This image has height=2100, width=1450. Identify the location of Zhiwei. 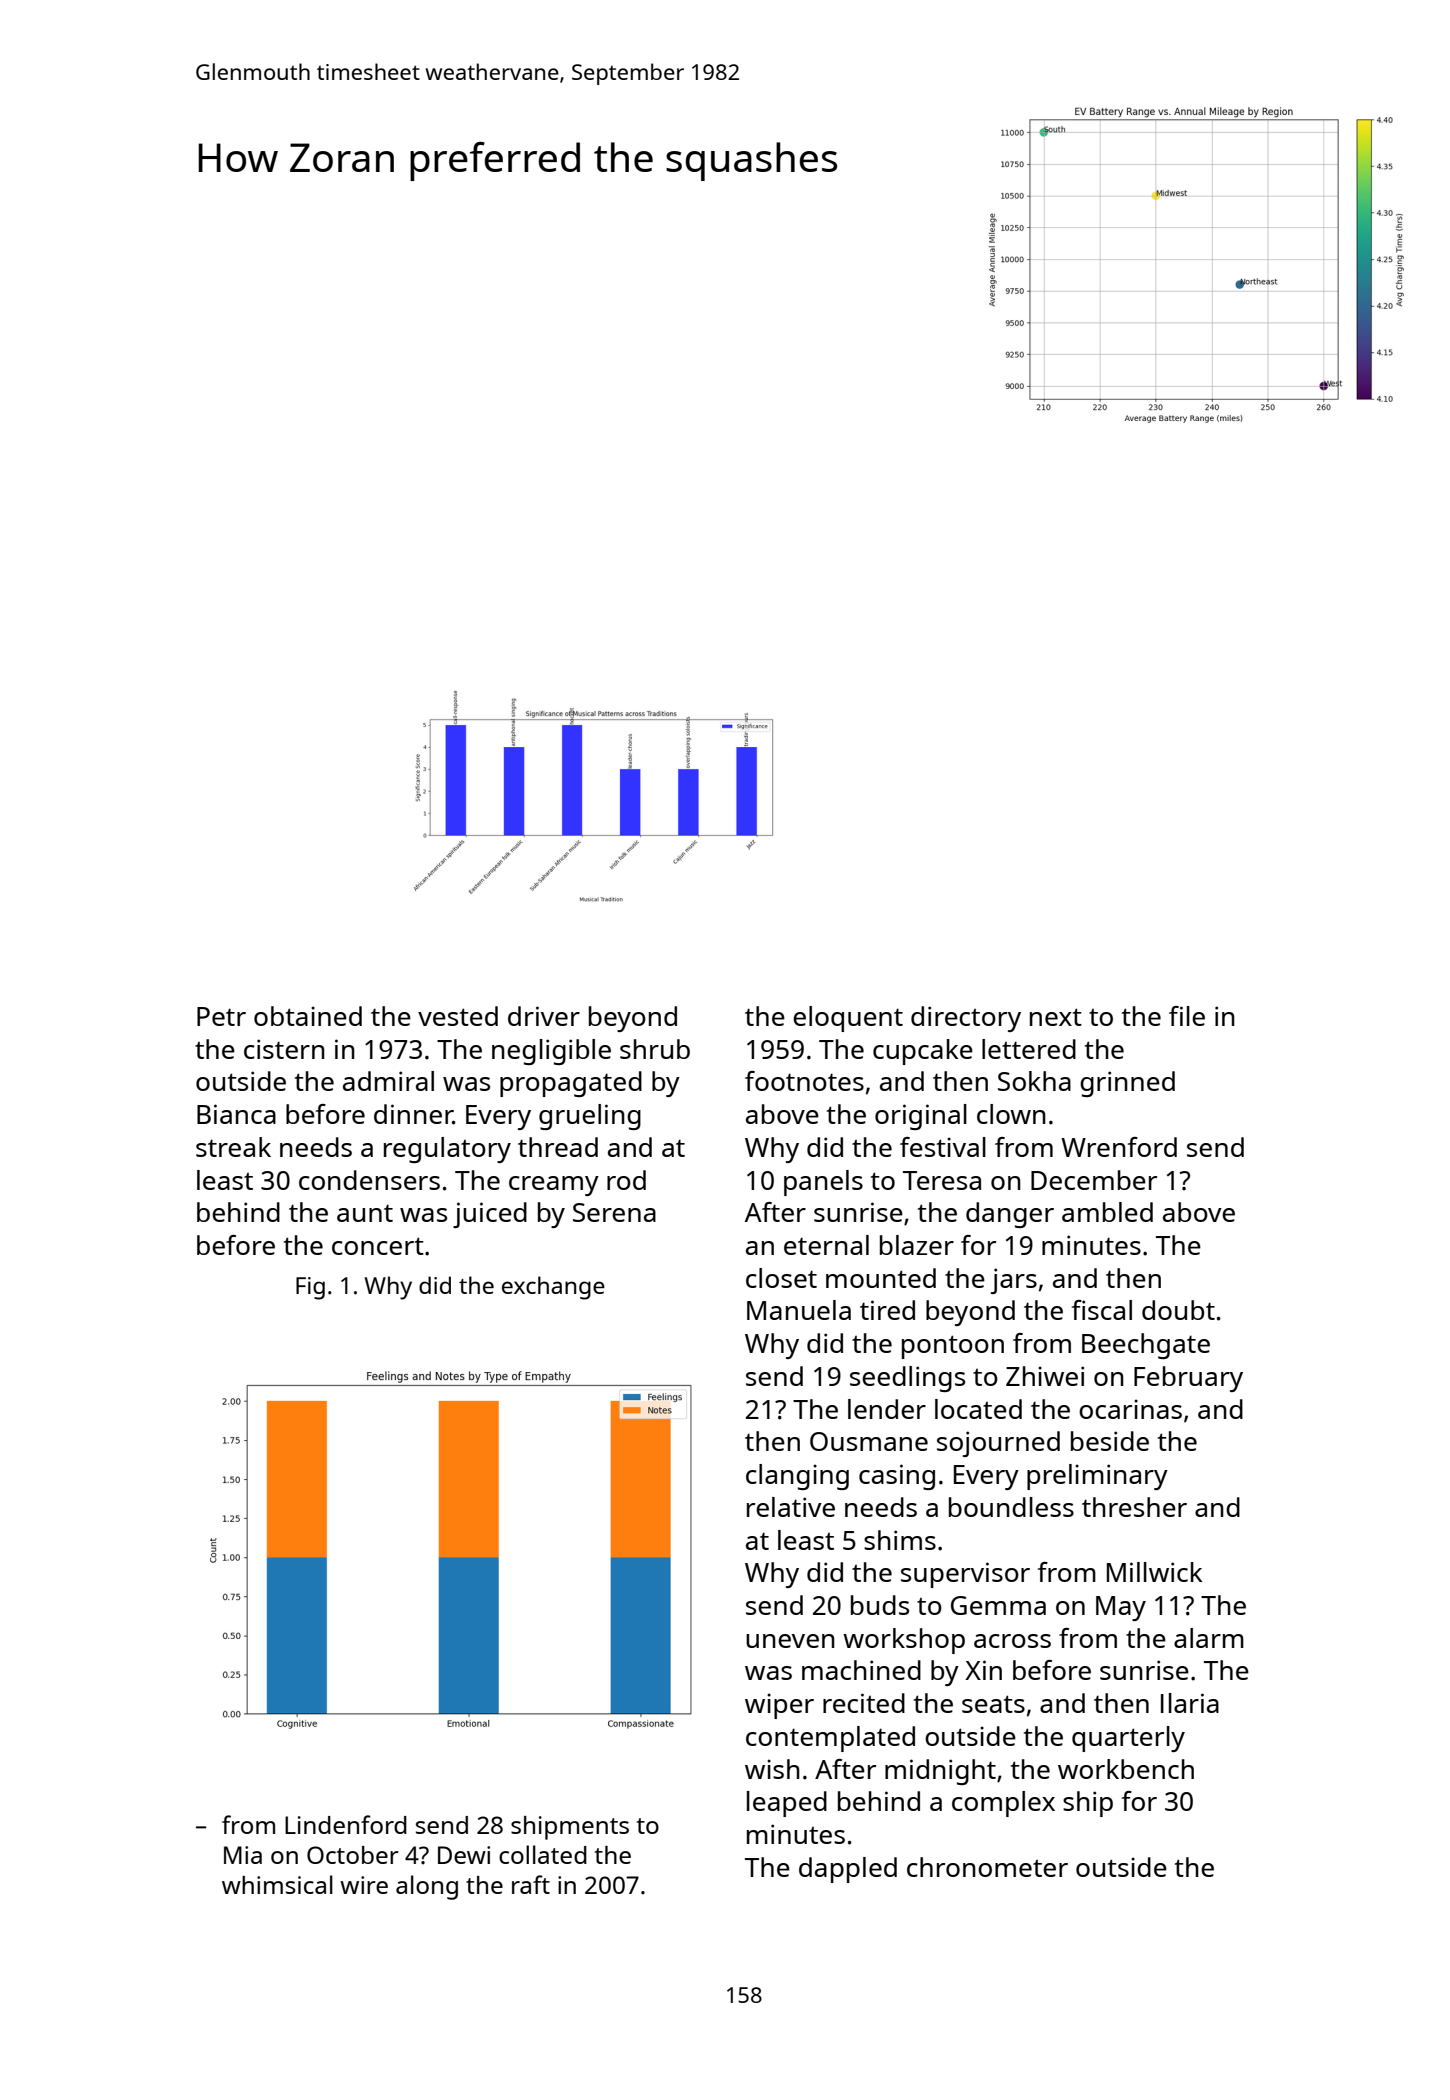
(1045, 1376).
